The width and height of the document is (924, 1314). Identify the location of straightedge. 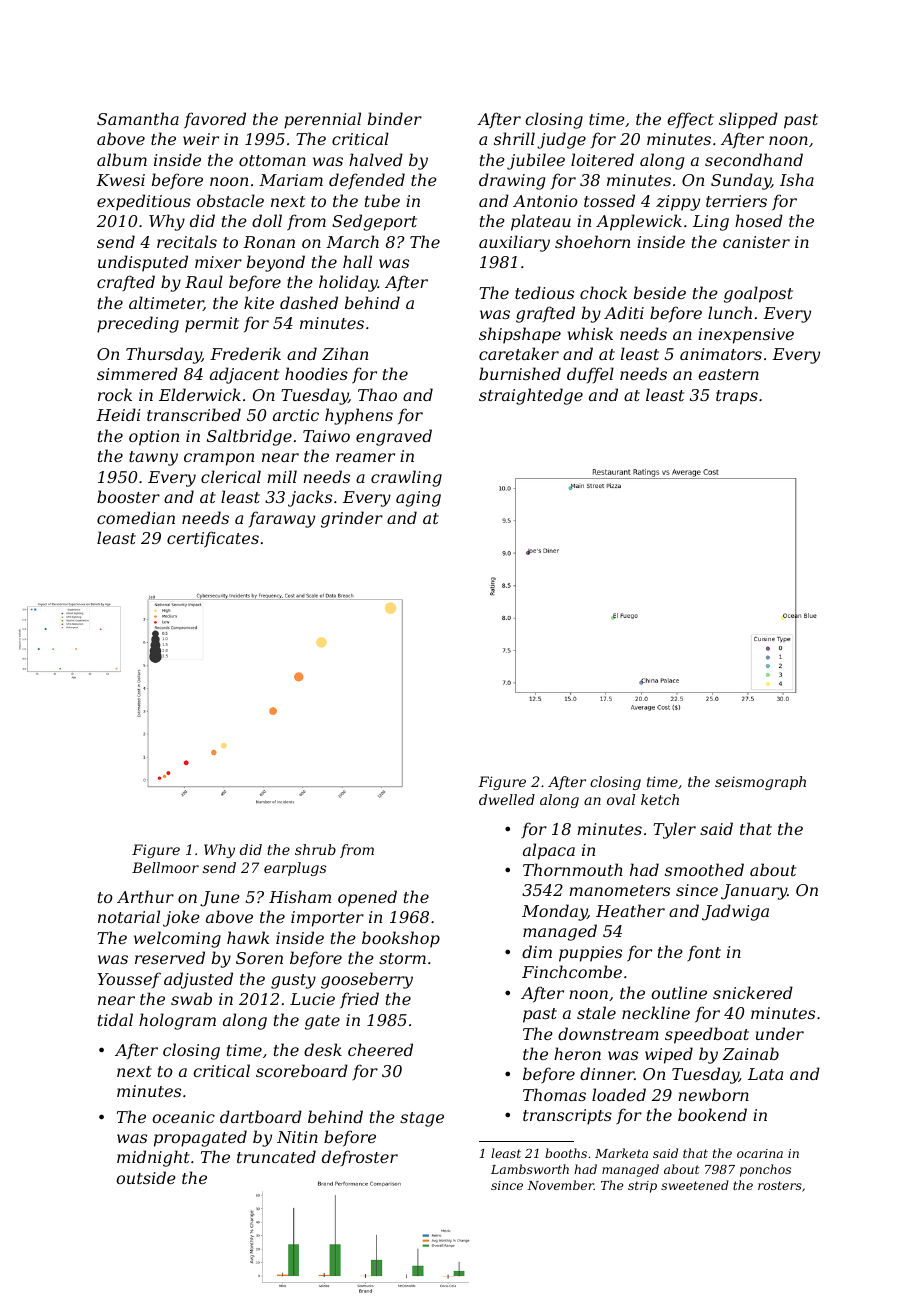
(531, 396).
